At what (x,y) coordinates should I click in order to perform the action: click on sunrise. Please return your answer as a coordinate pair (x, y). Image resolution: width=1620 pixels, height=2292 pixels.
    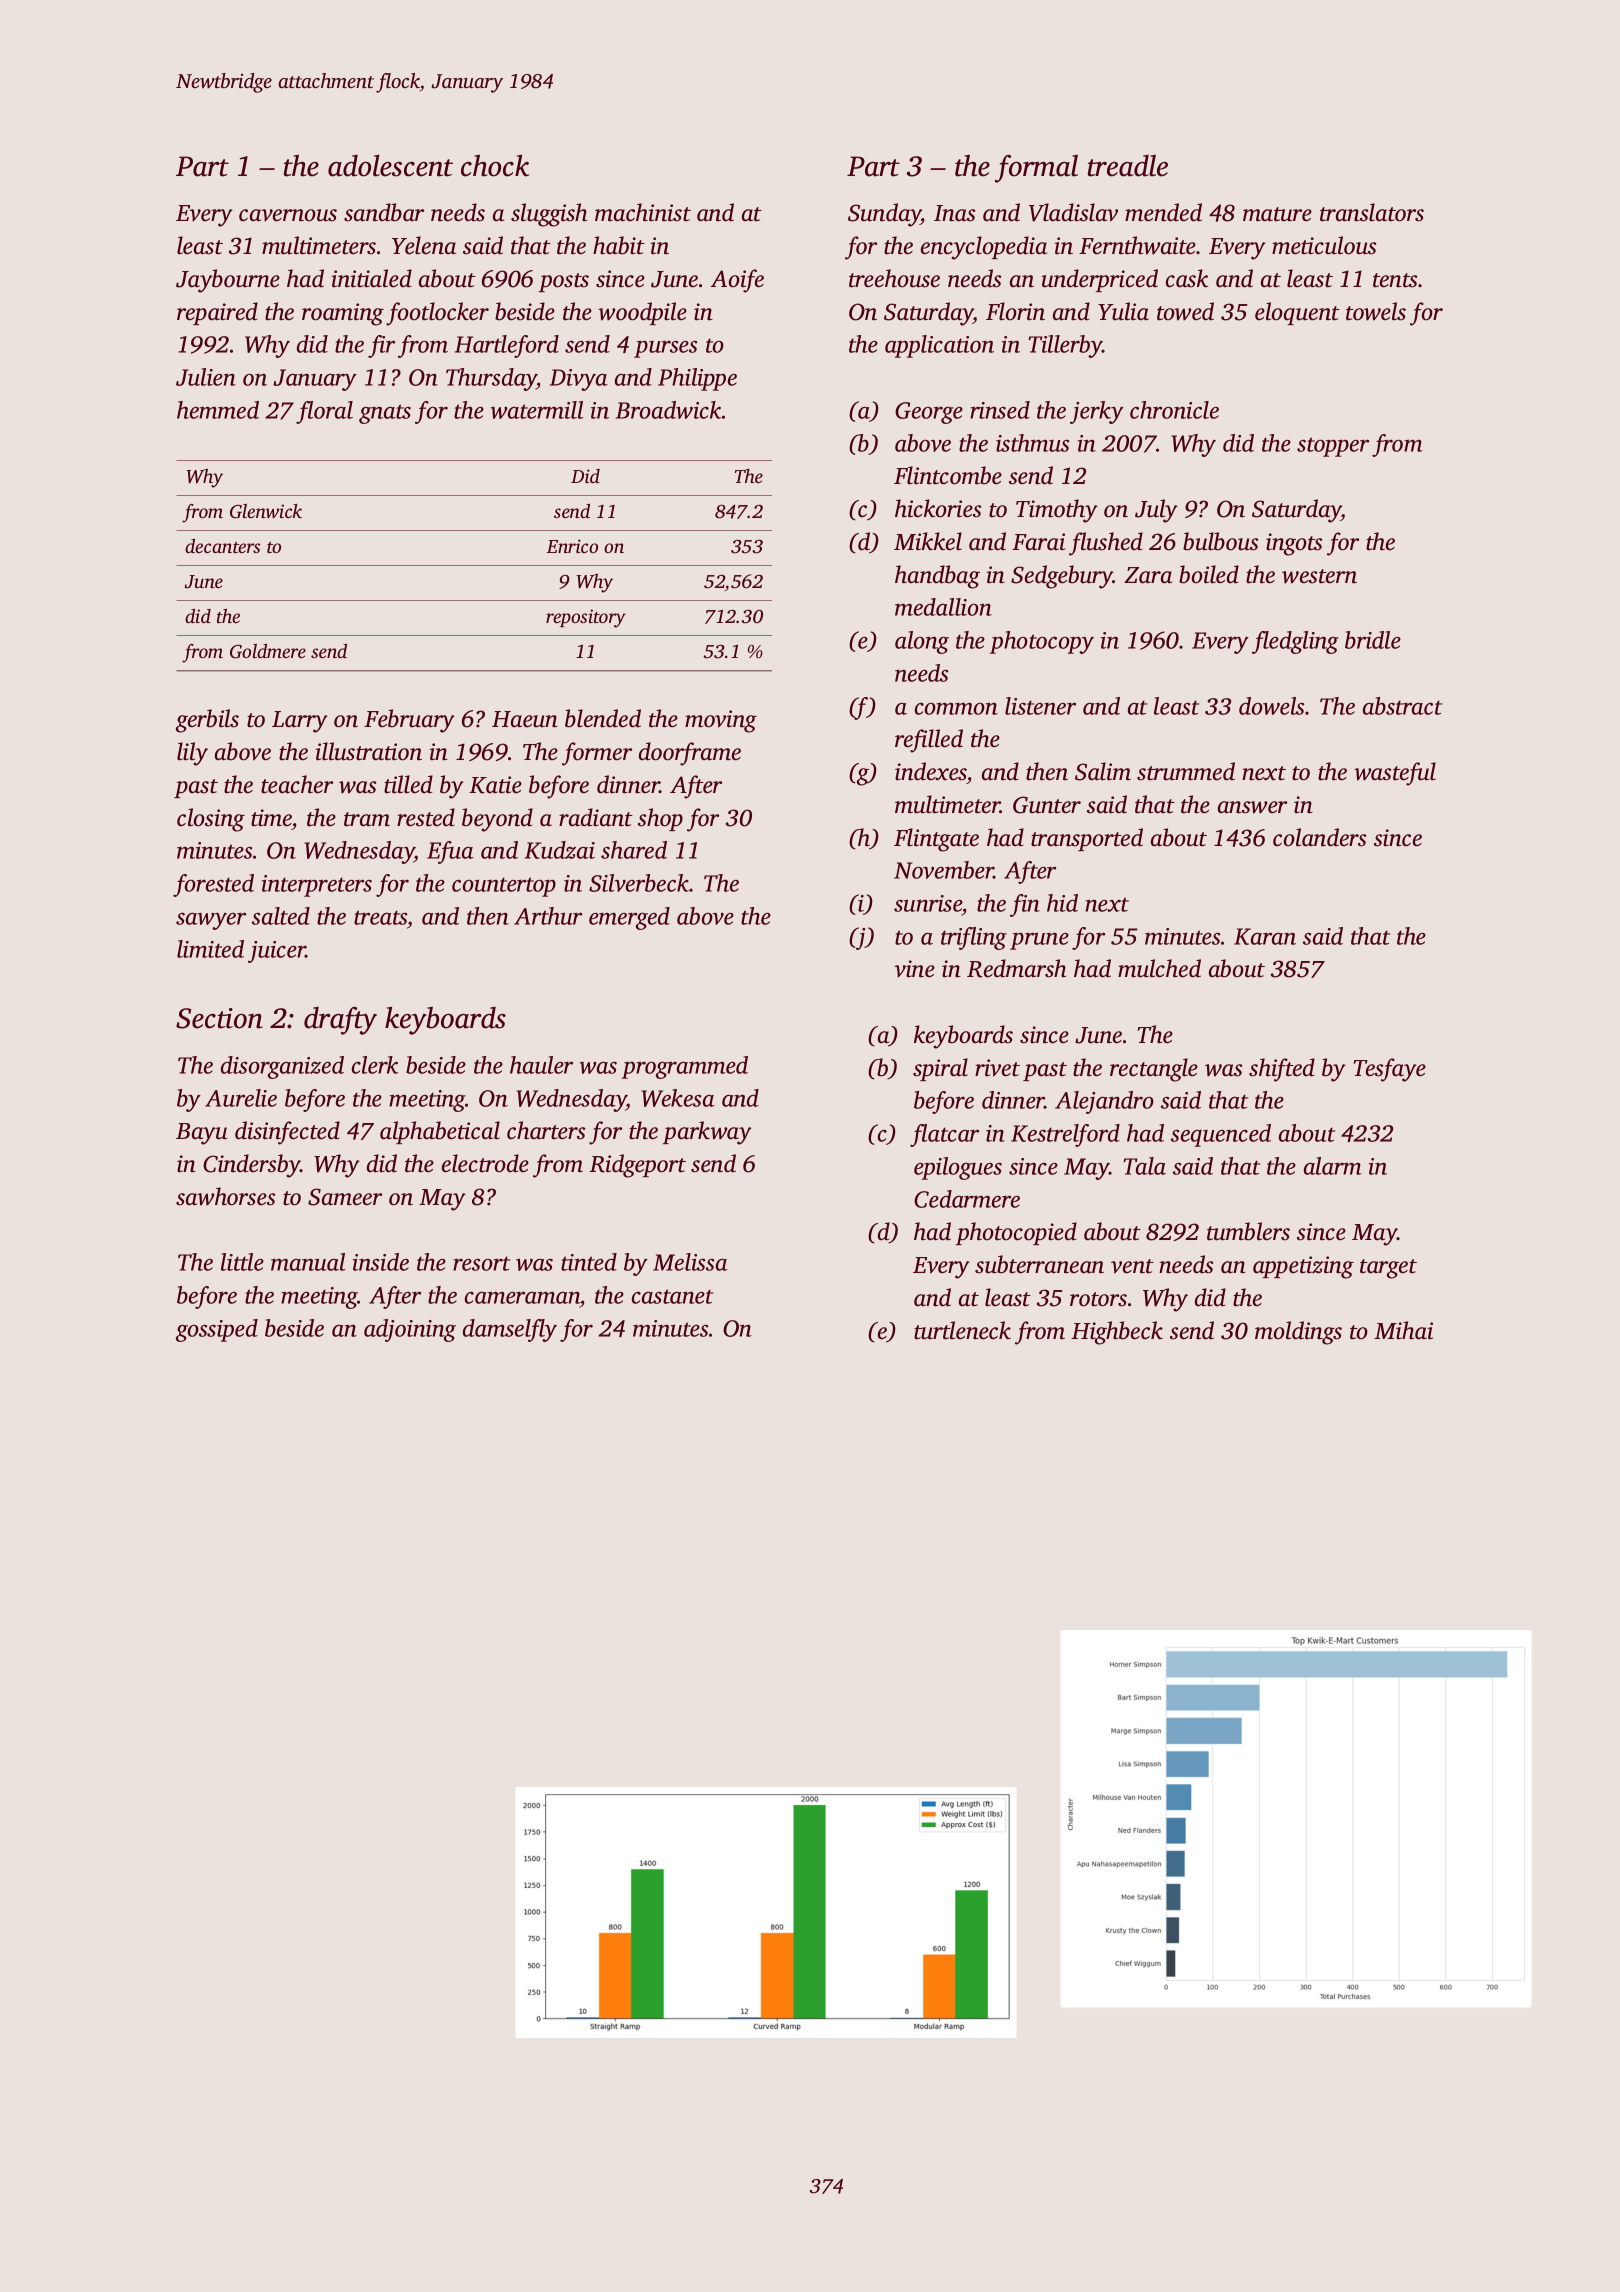
    Looking at the image, I should click on (928, 905).
